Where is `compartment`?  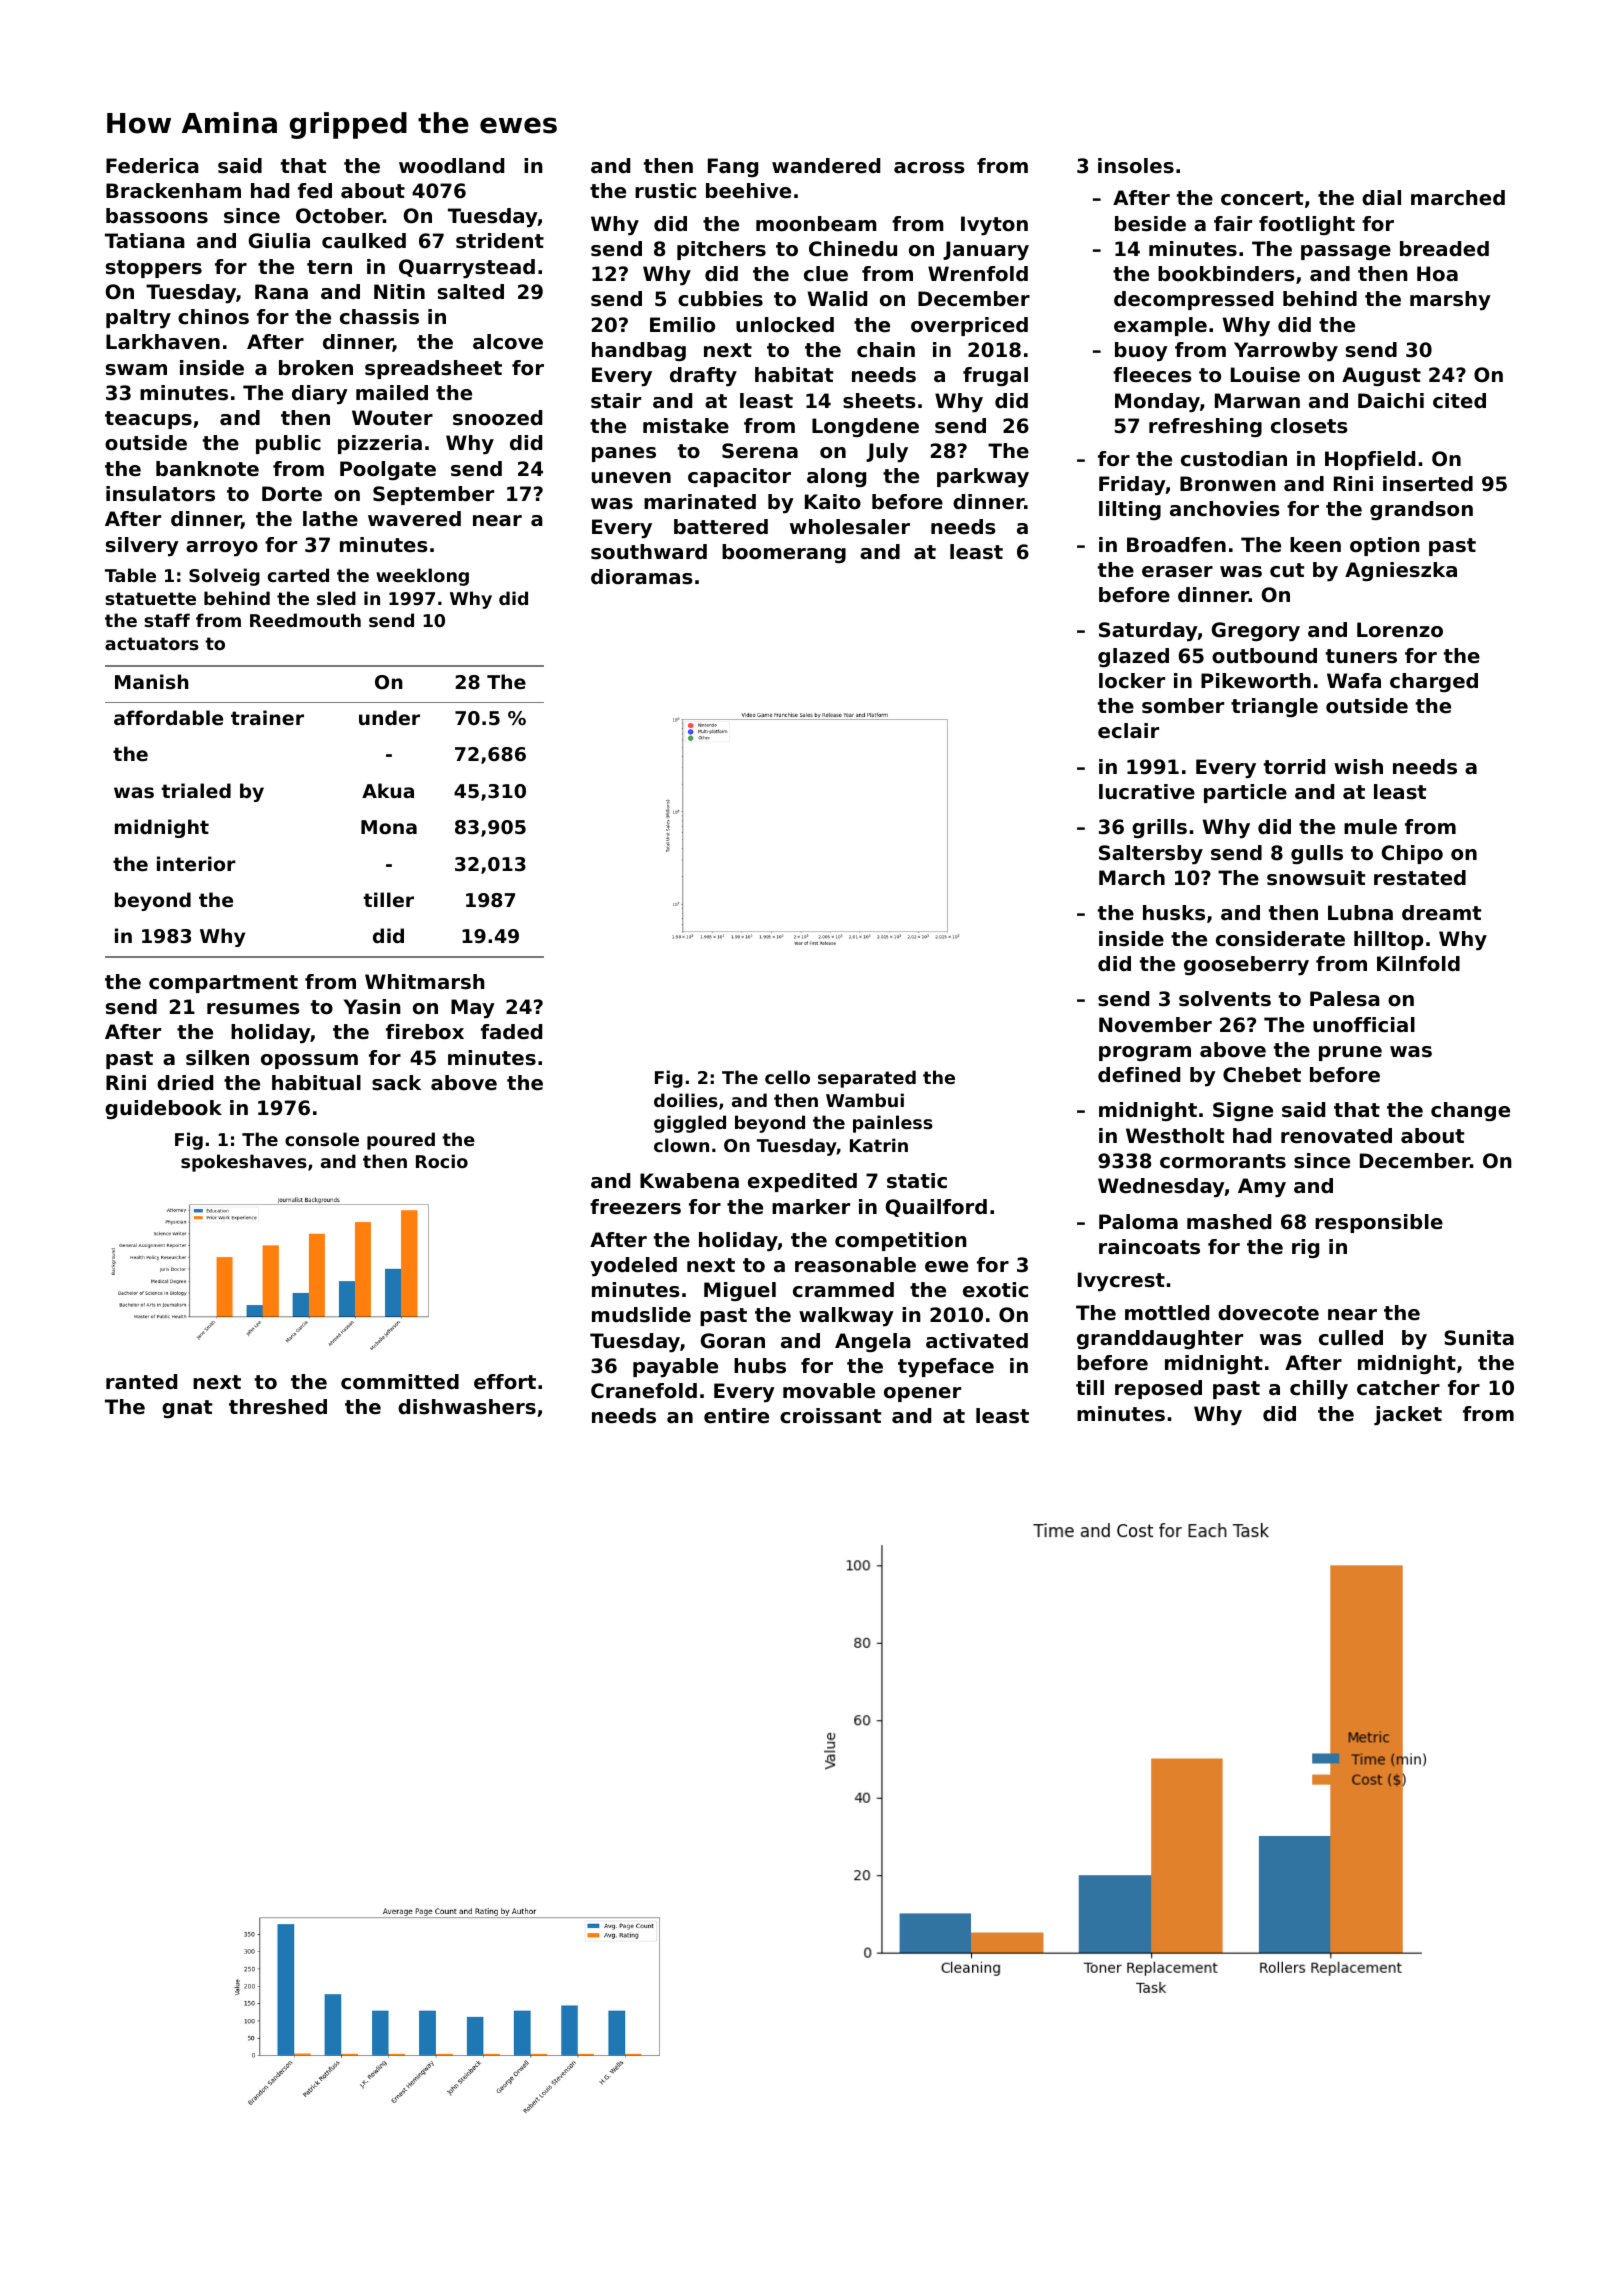 compartment is located at coordinates (223, 984).
